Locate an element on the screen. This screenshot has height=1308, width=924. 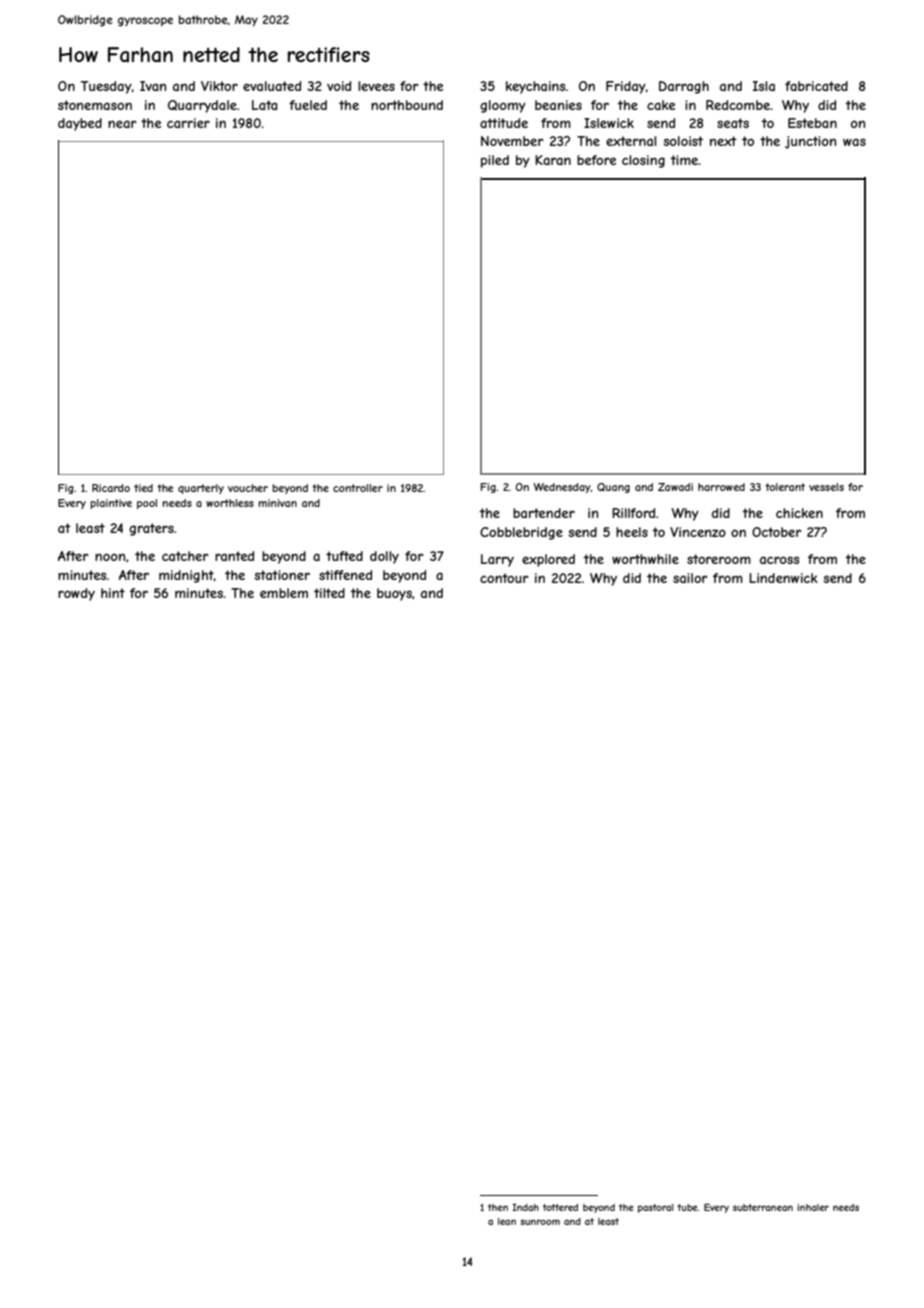
buoys is located at coordinates (394, 594).
